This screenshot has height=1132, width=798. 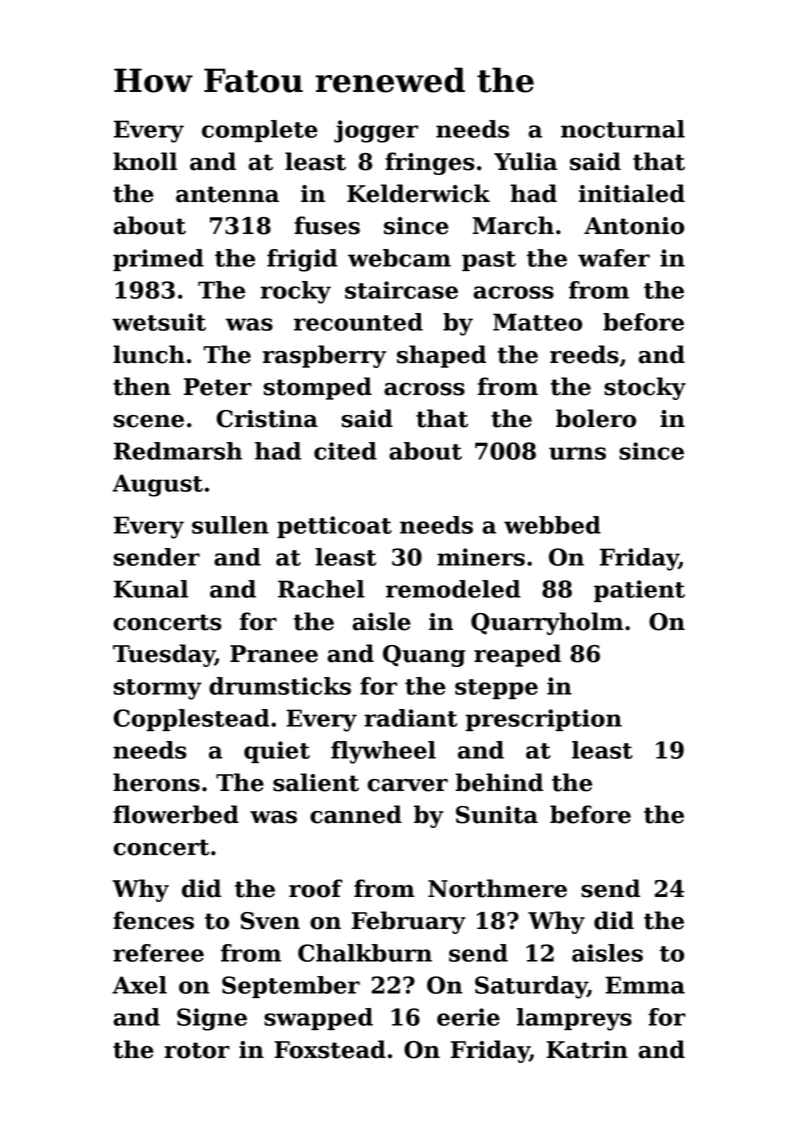 I want to click on Sven, so click(x=270, y=921).
